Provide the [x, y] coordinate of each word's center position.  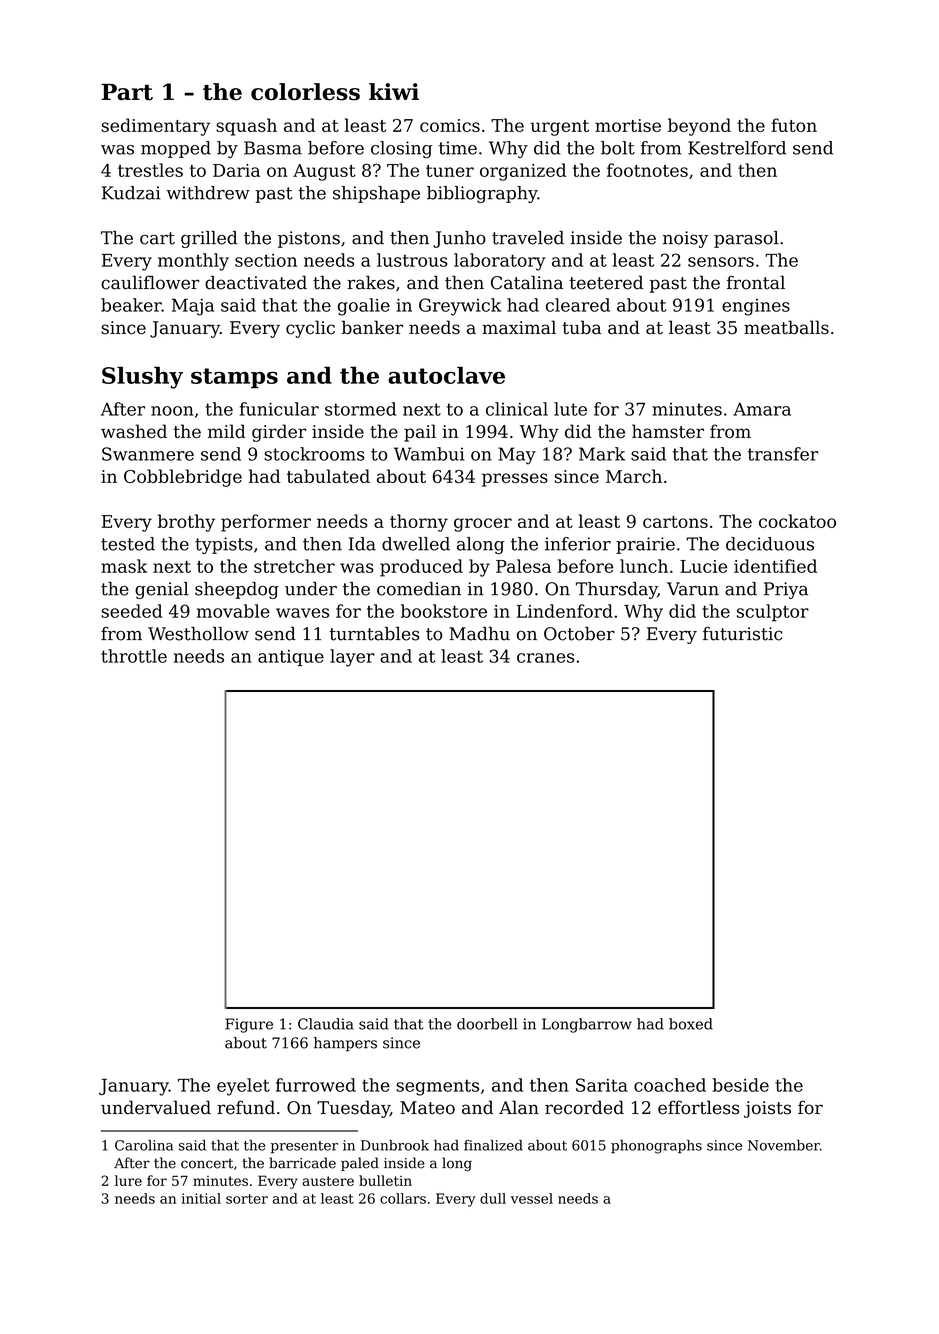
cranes [545, 658]
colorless [305, 92]
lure [128, 1180]
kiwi [394, 91]
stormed [360, 409]
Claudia [326, 1024]
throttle [134, 656]
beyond [699, 127]
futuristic [742, 634]
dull [493, 1198]
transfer [783, 454]
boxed [691, 1024]
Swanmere [148, 454]
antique [291, 658]
